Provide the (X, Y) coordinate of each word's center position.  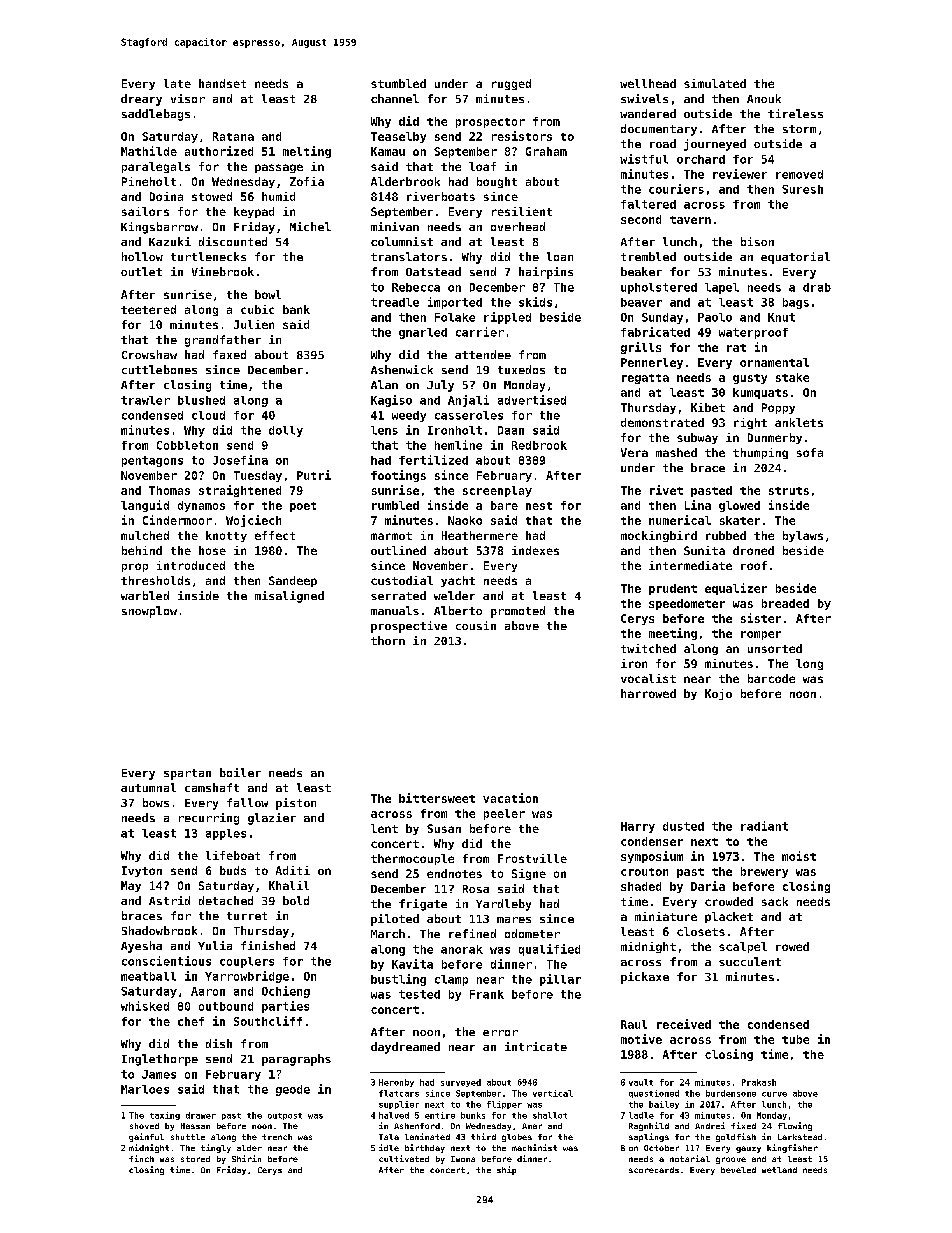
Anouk (764, 98)
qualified (549, 950)
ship (506, 1170)
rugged (511, 84)
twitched (648, 648)
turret (247, 916)
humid (278, 196)
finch (141, 1158)
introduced (191, 565)
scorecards (654, 1170)
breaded (785, 603)
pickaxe (645, 978)
